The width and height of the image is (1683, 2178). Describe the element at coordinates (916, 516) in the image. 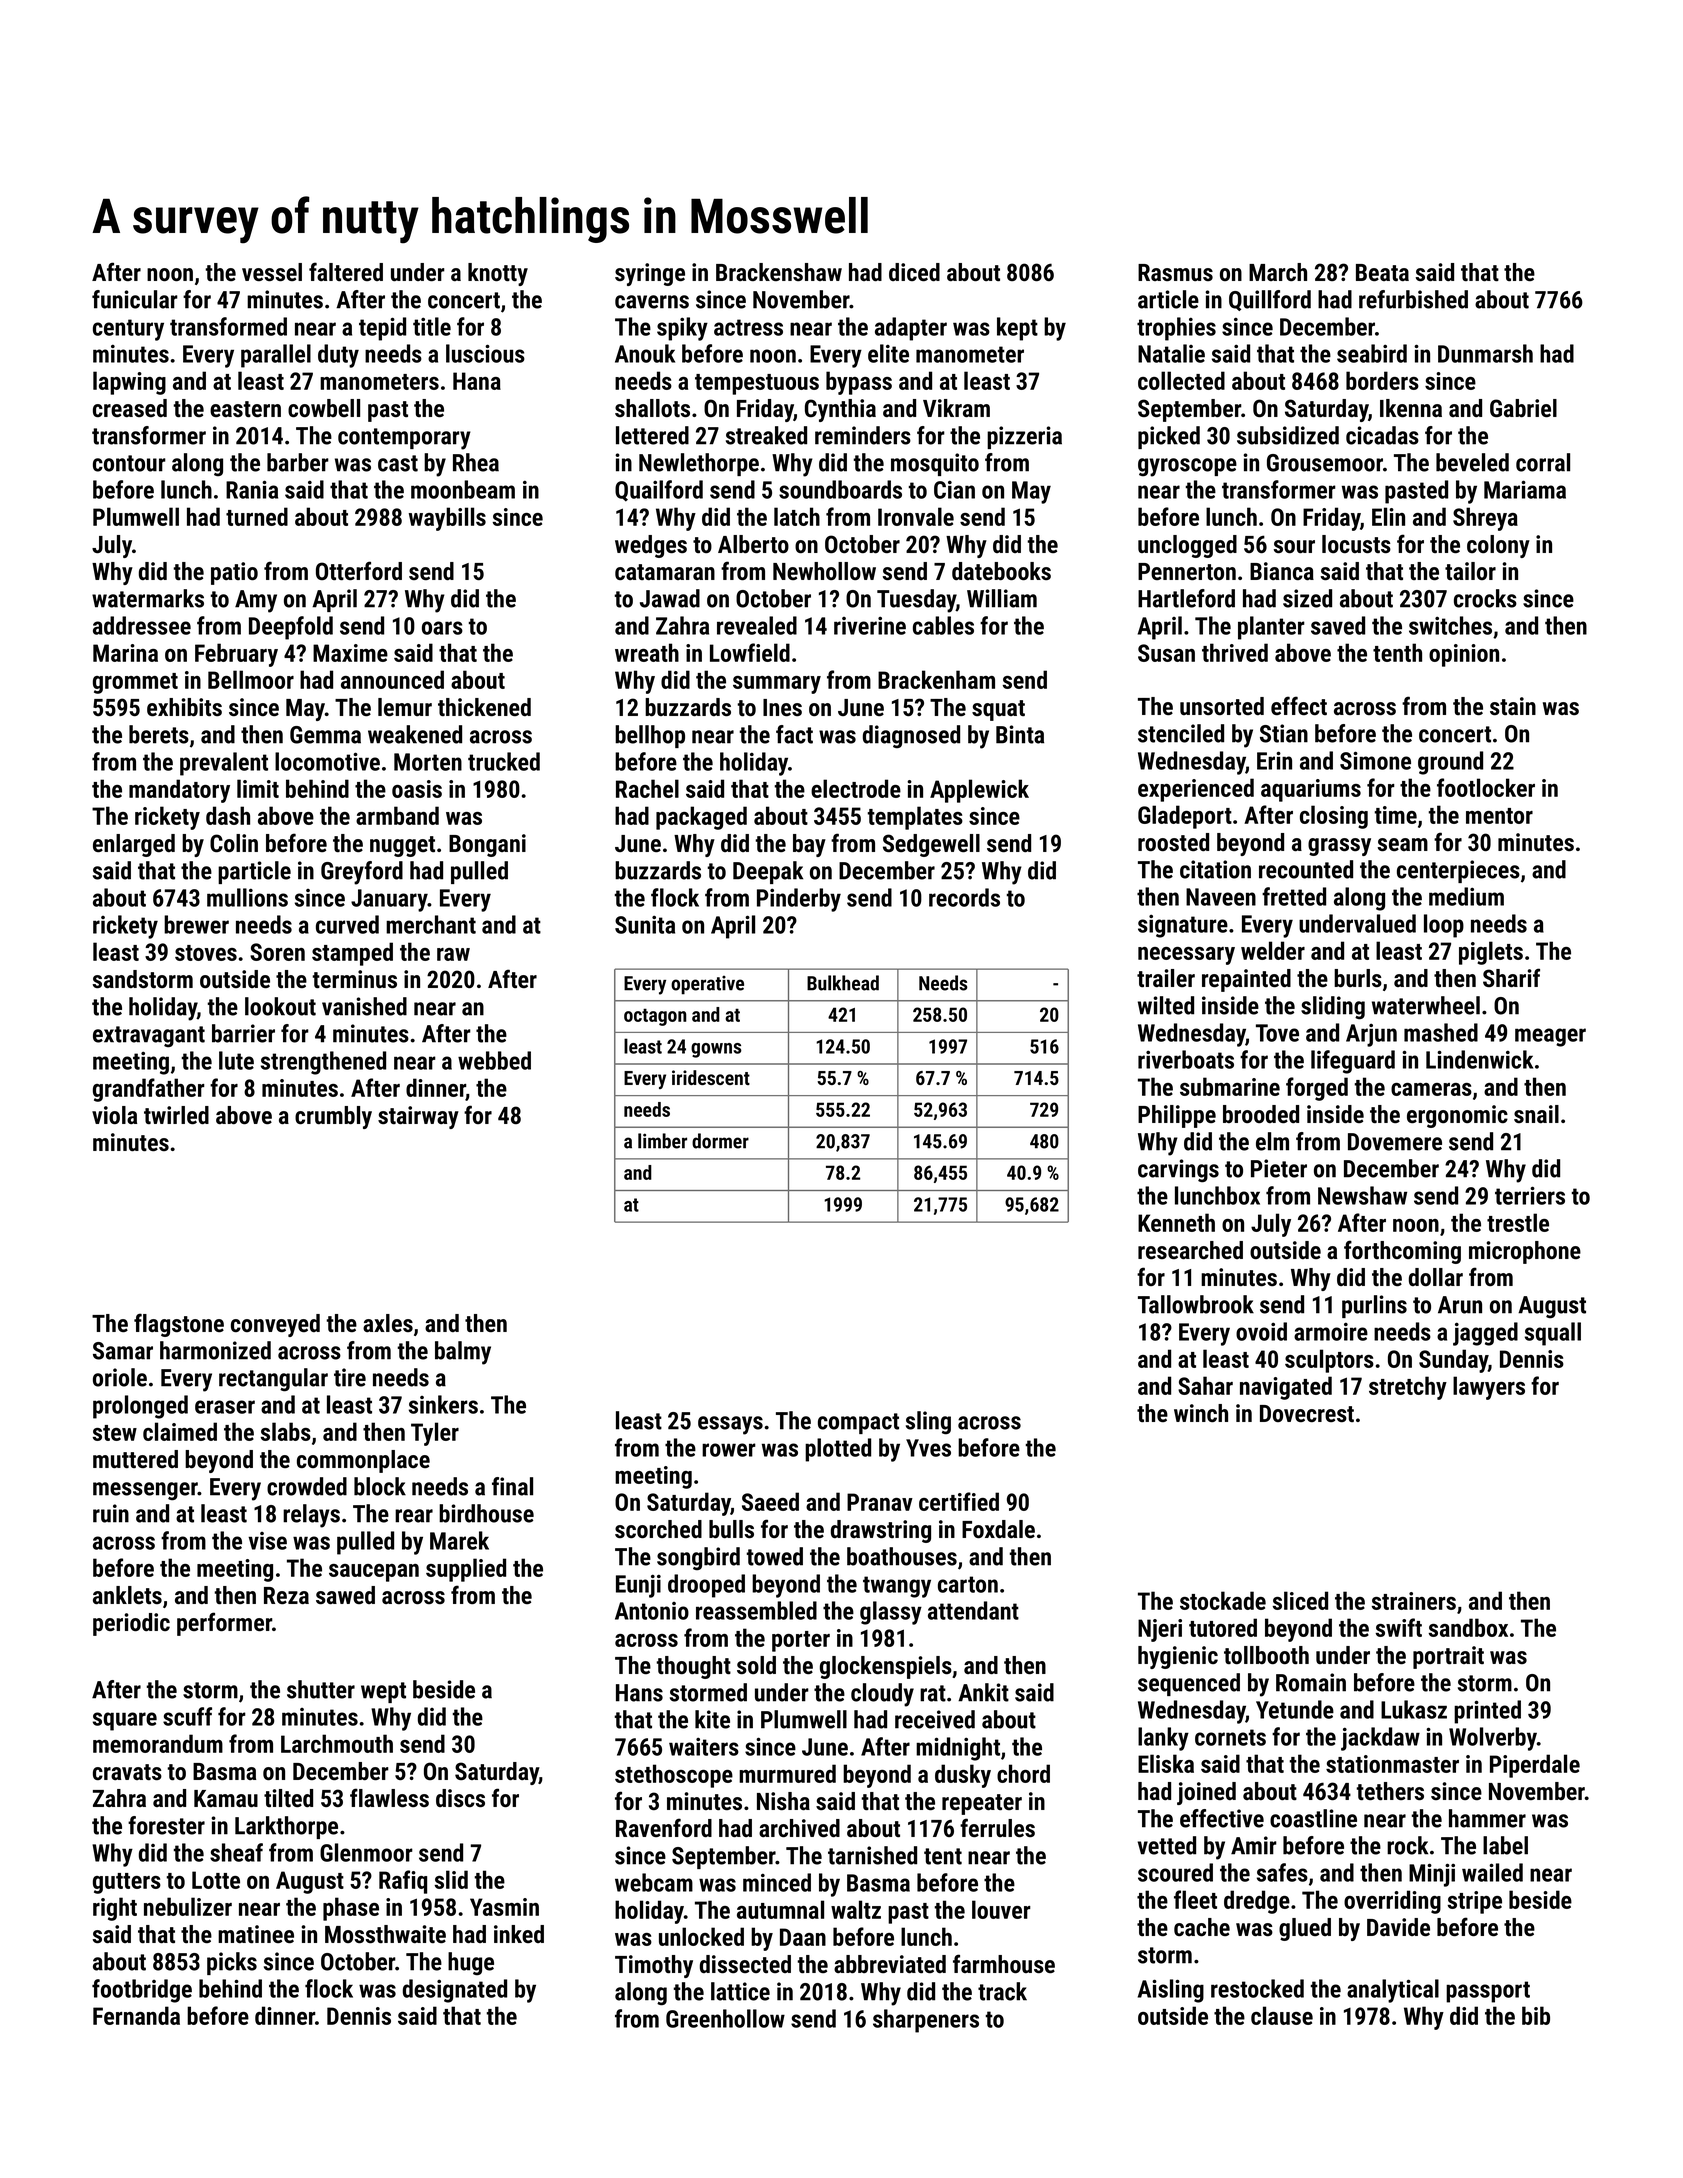

I see `Ironvale` at that location.
